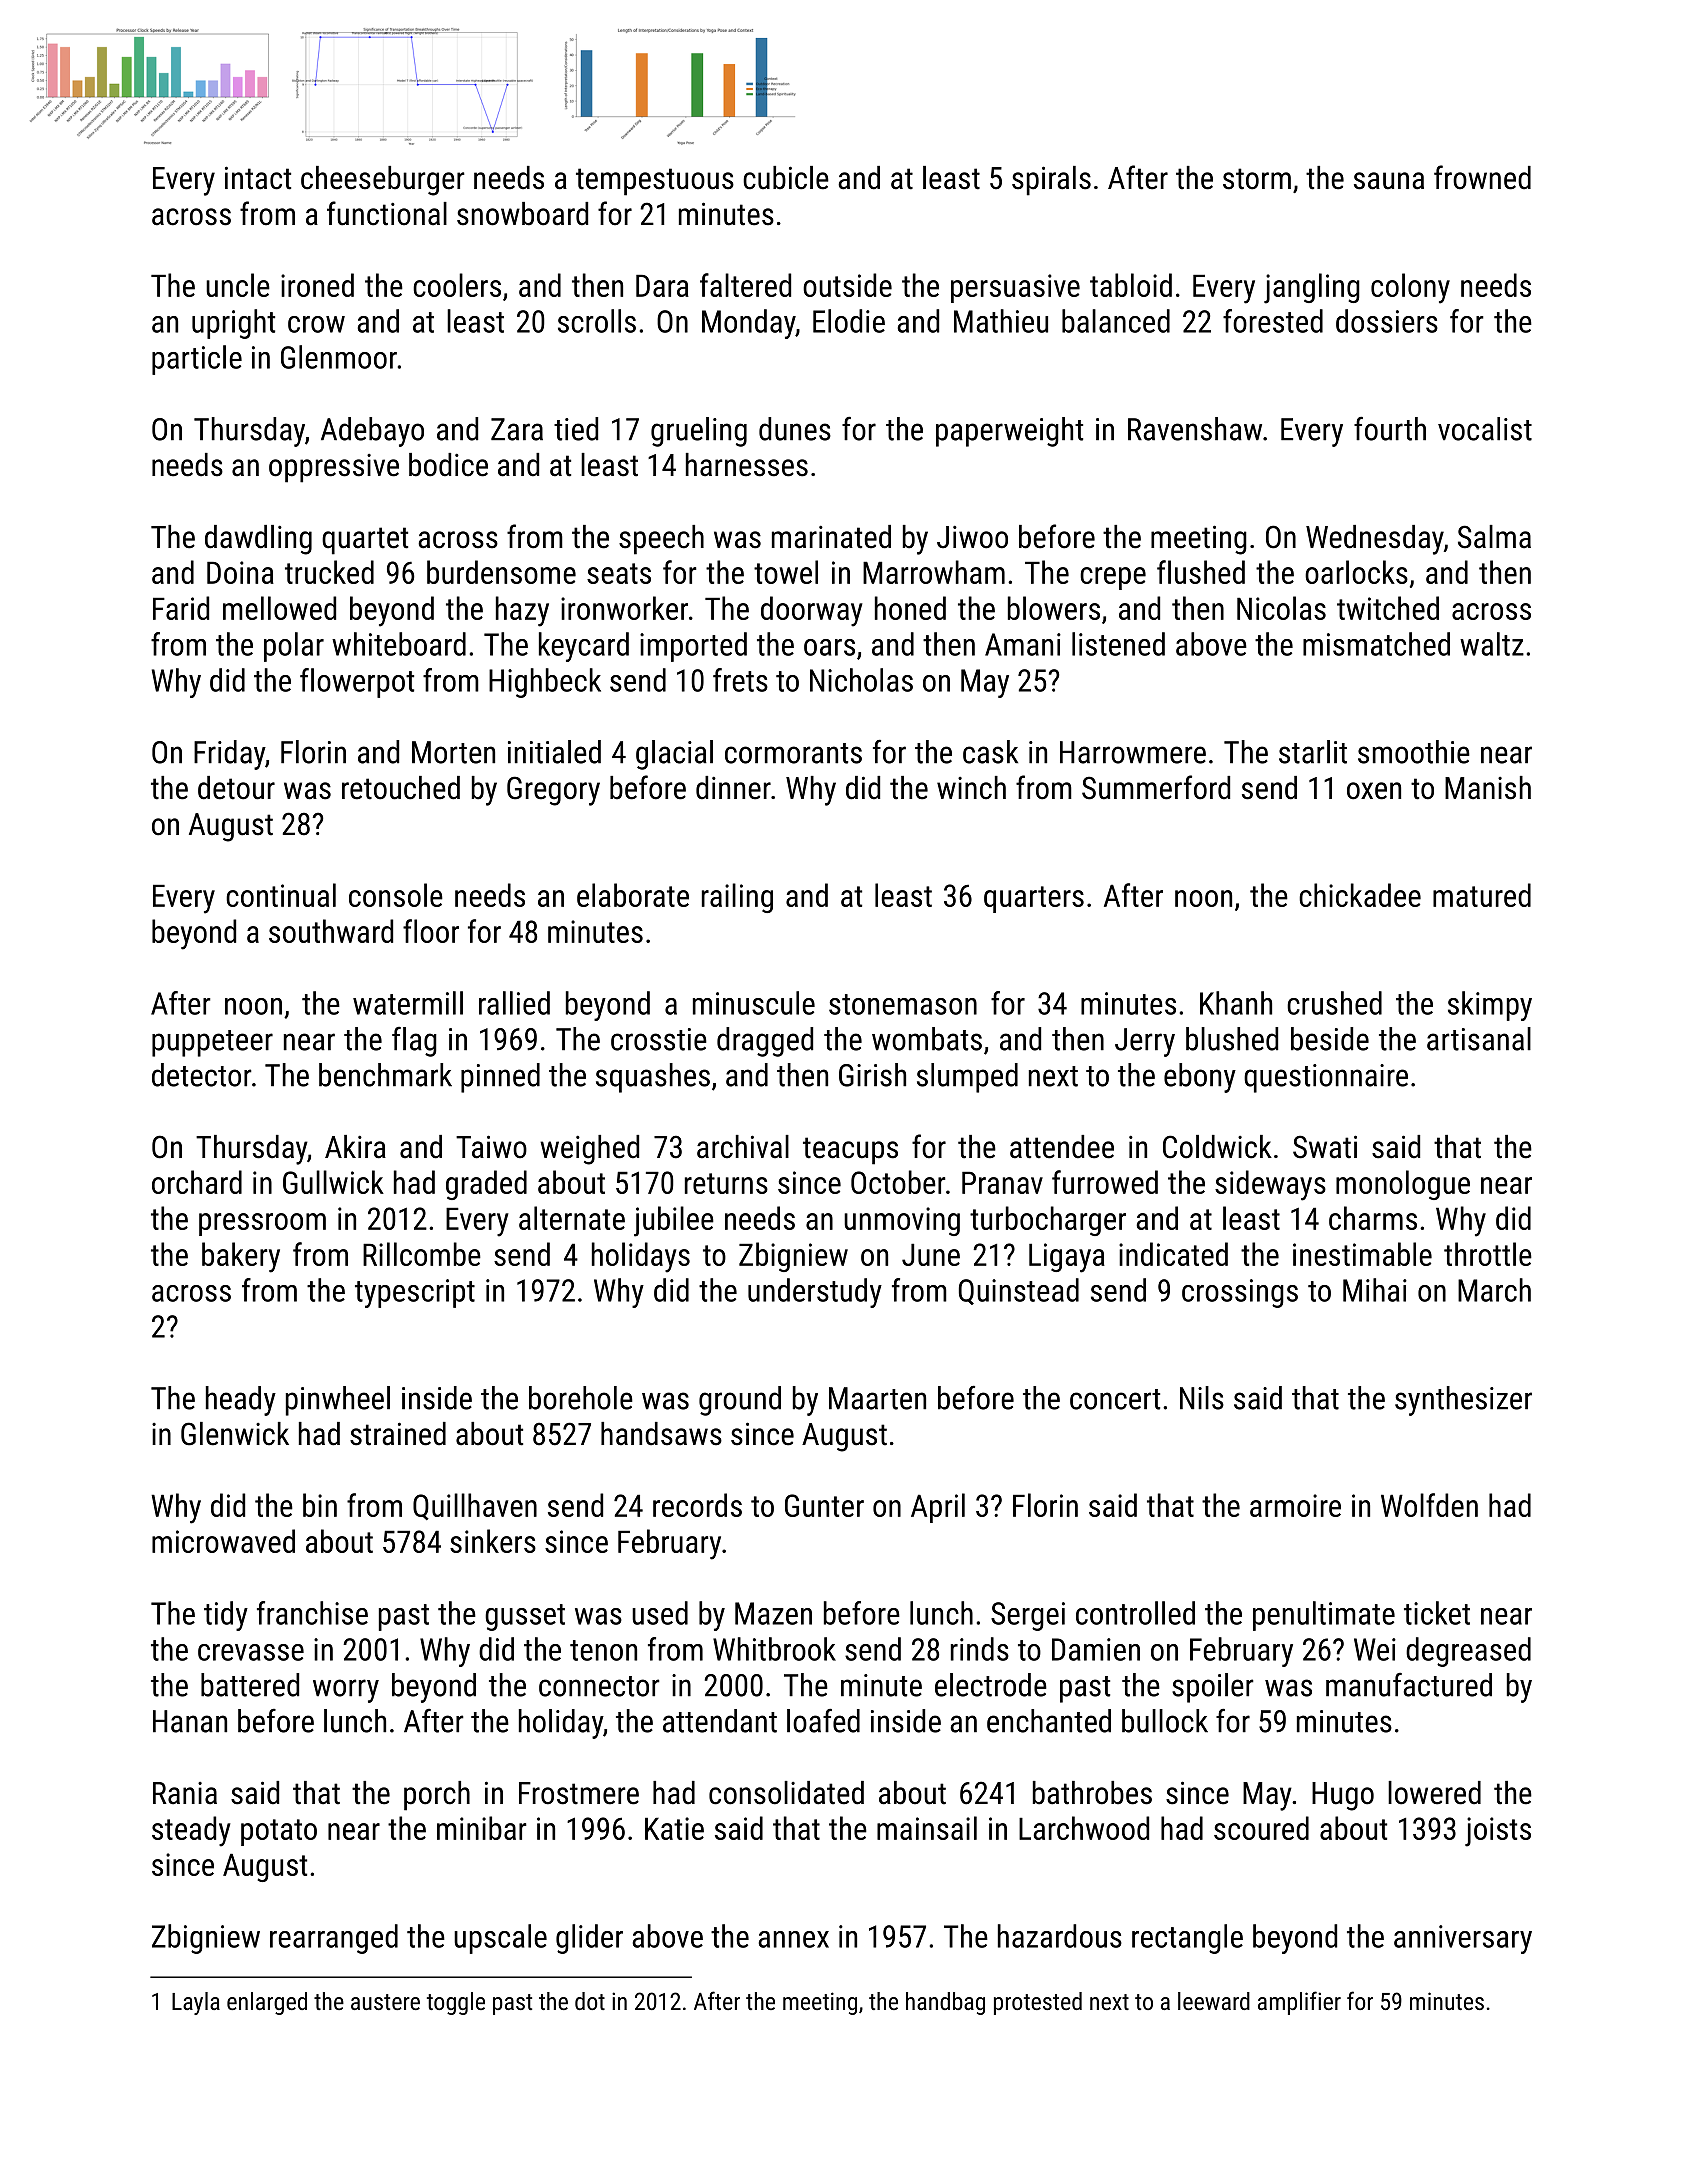 This page has height=2178, width=1683. What do you see at coordinates (1214, 2001) in the page?
I see `leeward` at bounding box center [1214, 2001].
